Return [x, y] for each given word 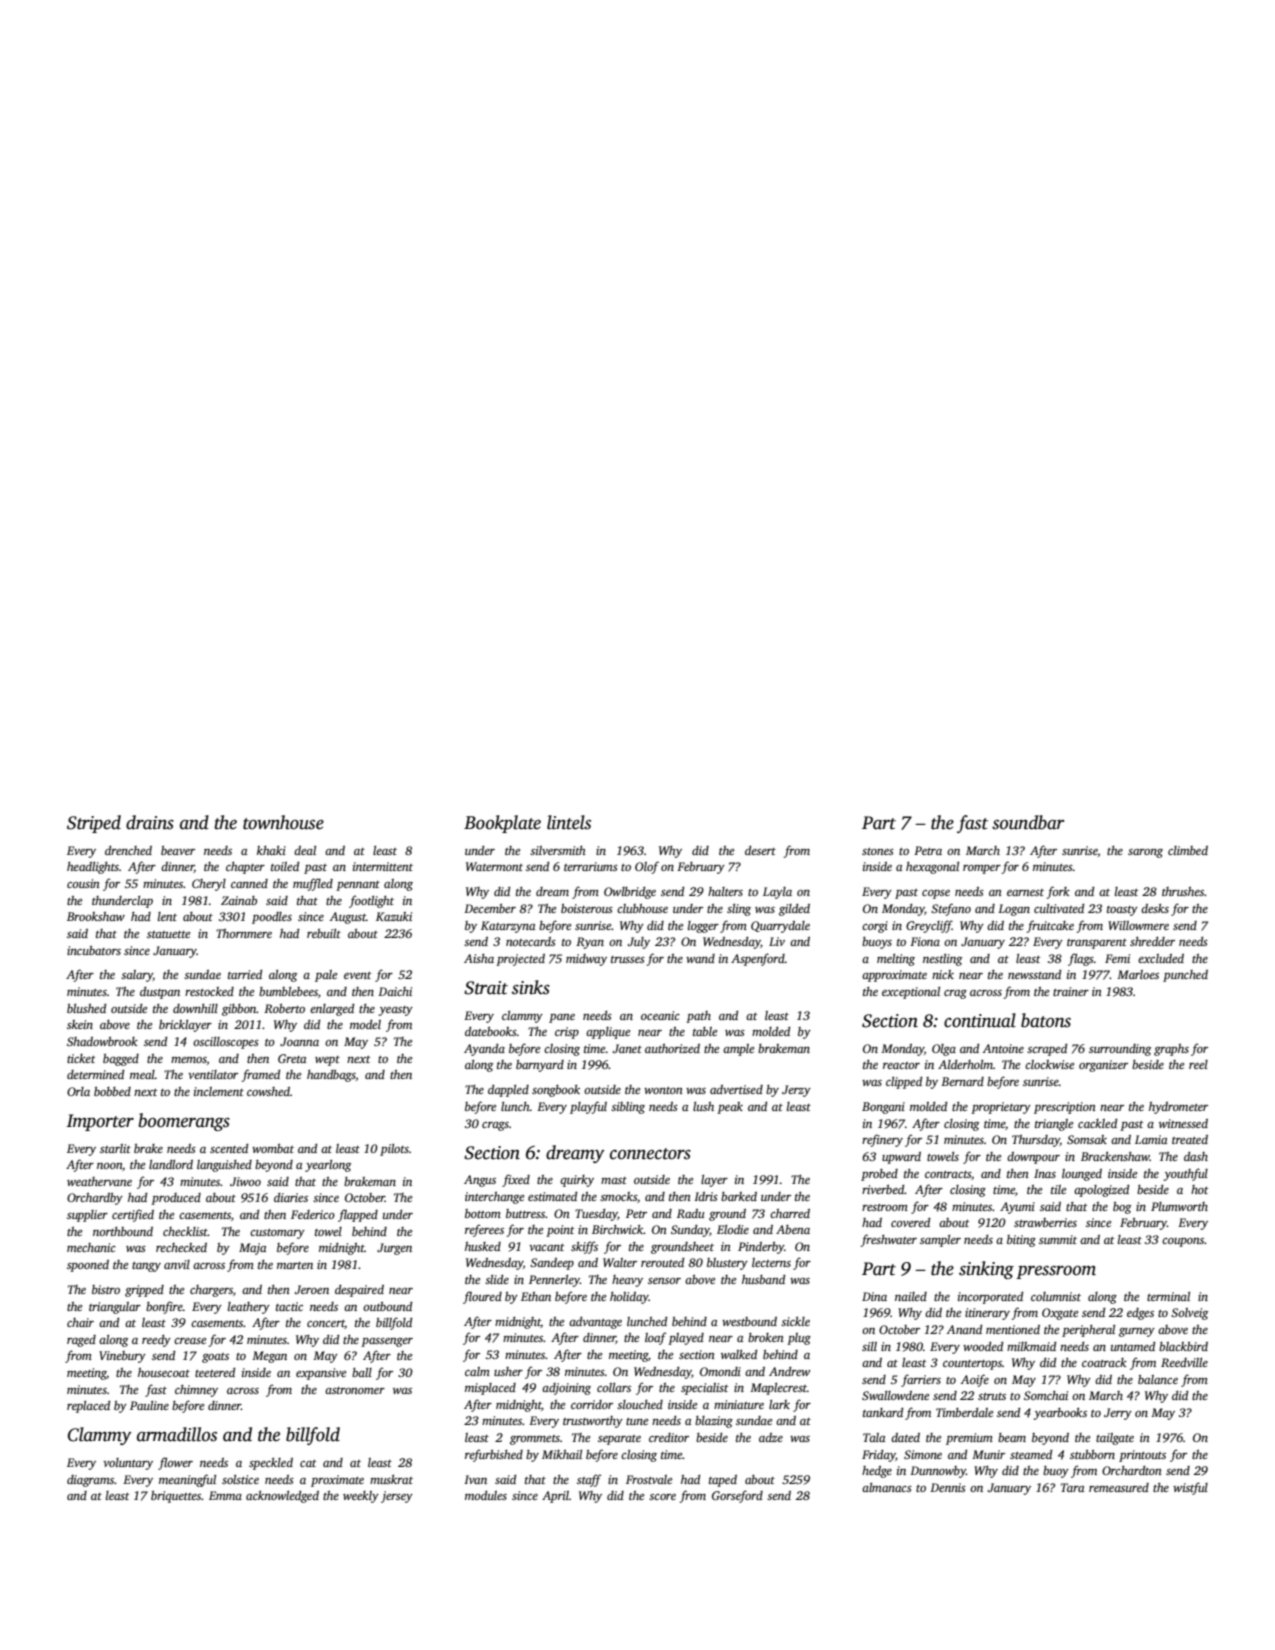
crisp [567, 1033]
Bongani [883, 1108]
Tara [1073, 1487]
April [555, 1497]
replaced [88, 1407]
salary [137, 976]
